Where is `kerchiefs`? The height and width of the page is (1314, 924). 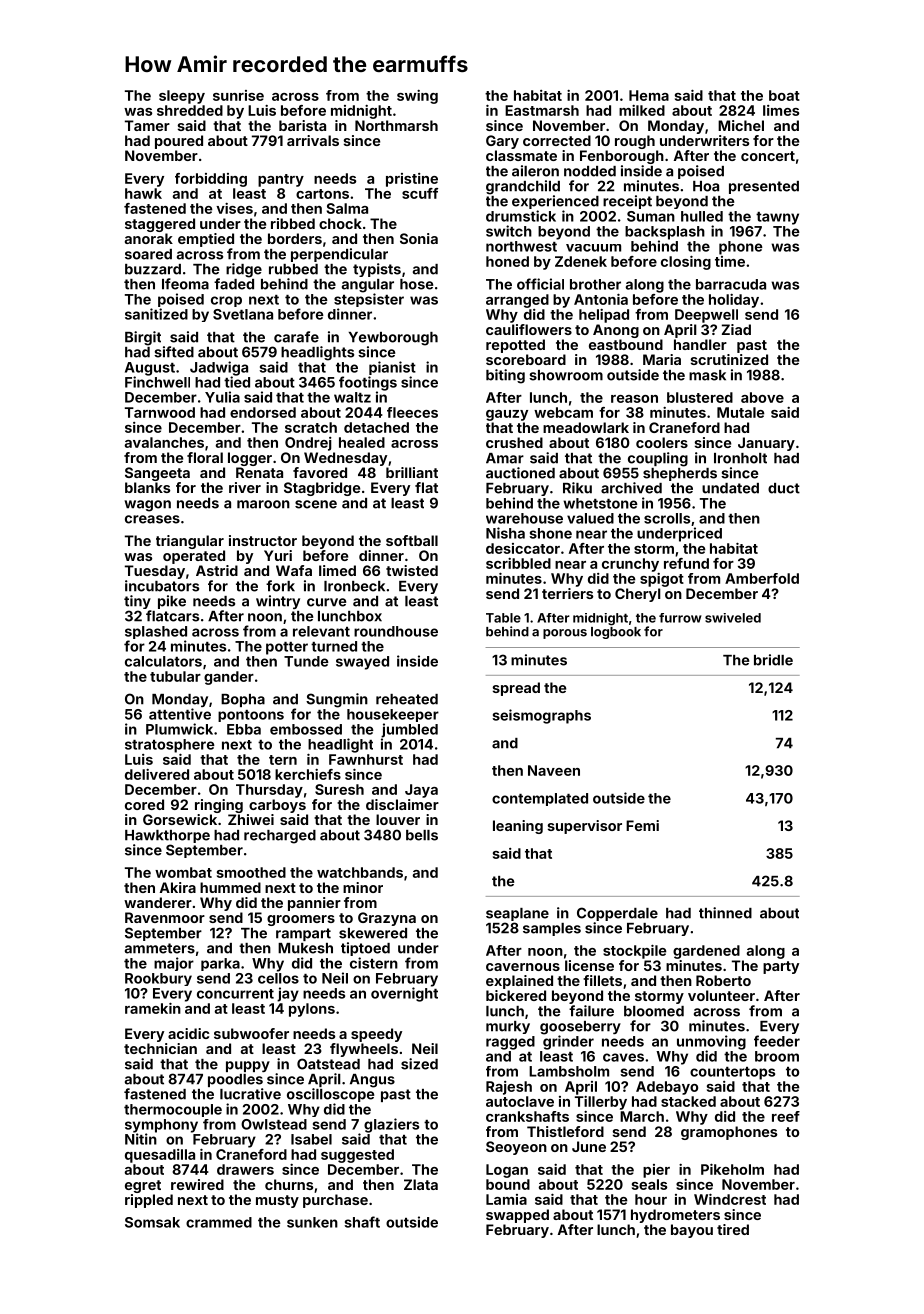 kerchiefs is located at coordinates (308, 774).
